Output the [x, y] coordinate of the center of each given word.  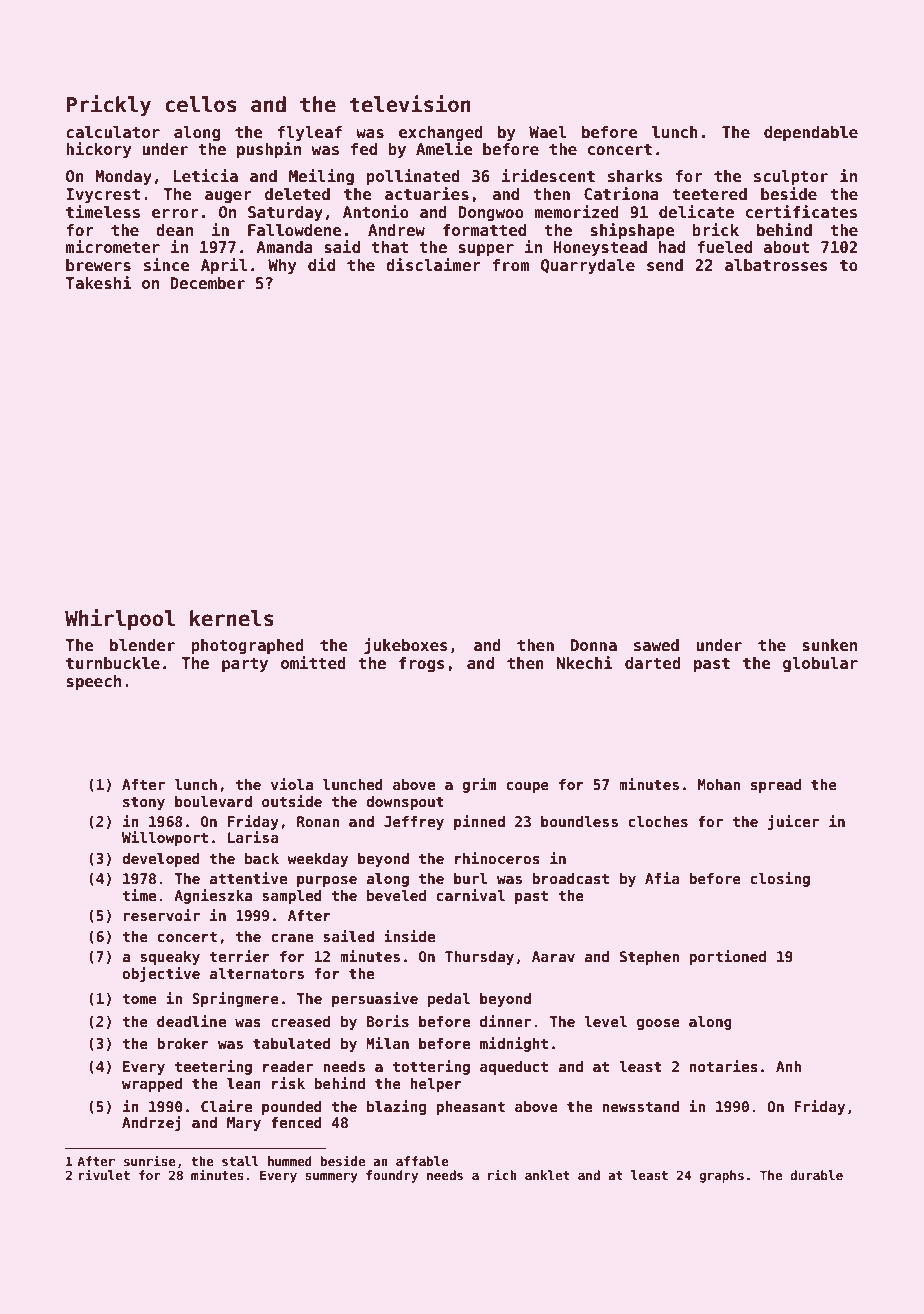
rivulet [104, 1175]
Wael [548, 132]
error [175, 214]
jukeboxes [406, 646]
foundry [392, 1176]
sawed [656, 645]
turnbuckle [113, 663]
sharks [635, 176]
